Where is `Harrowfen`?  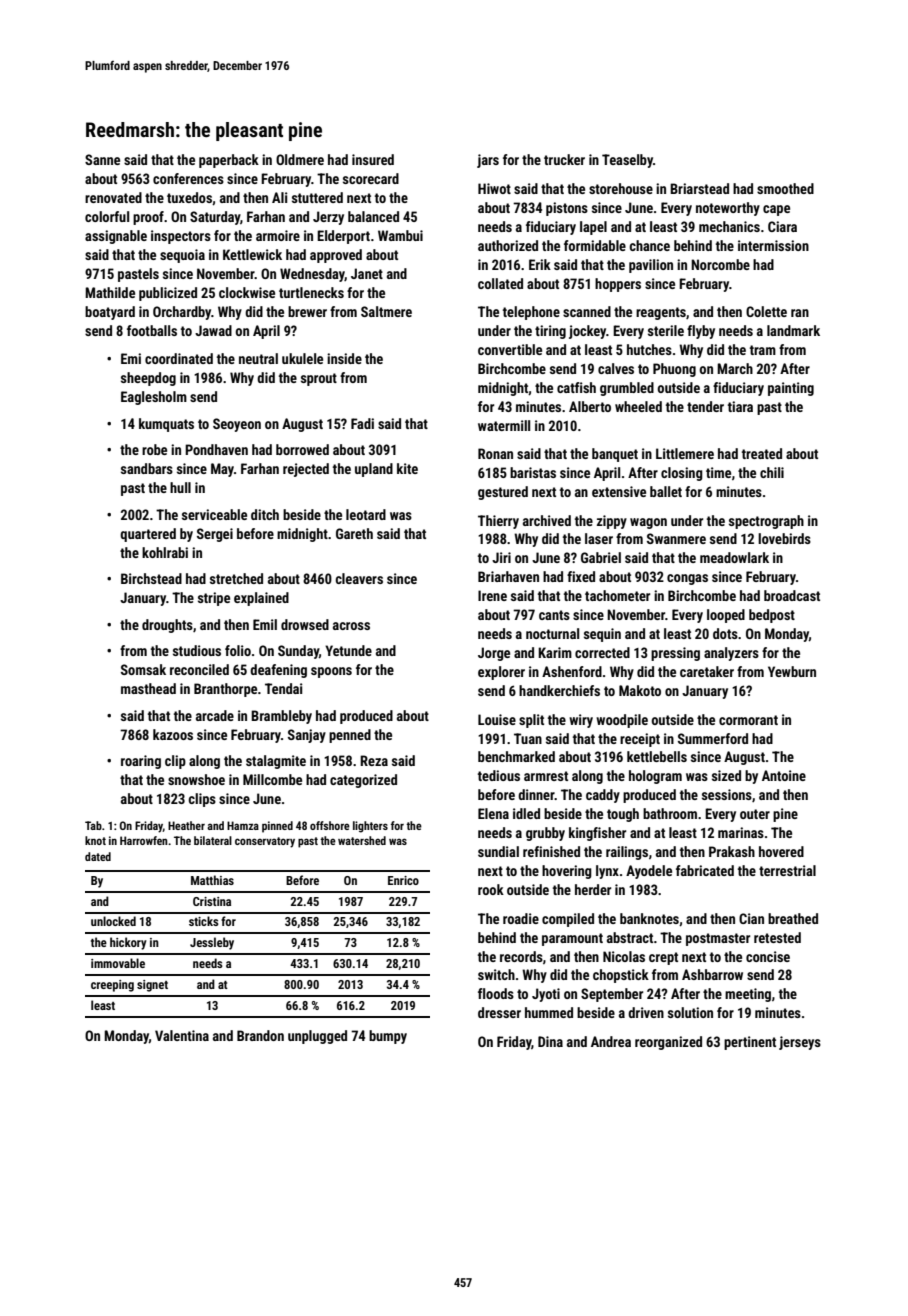 Harrowfen is located at coordinates (143, 840).
